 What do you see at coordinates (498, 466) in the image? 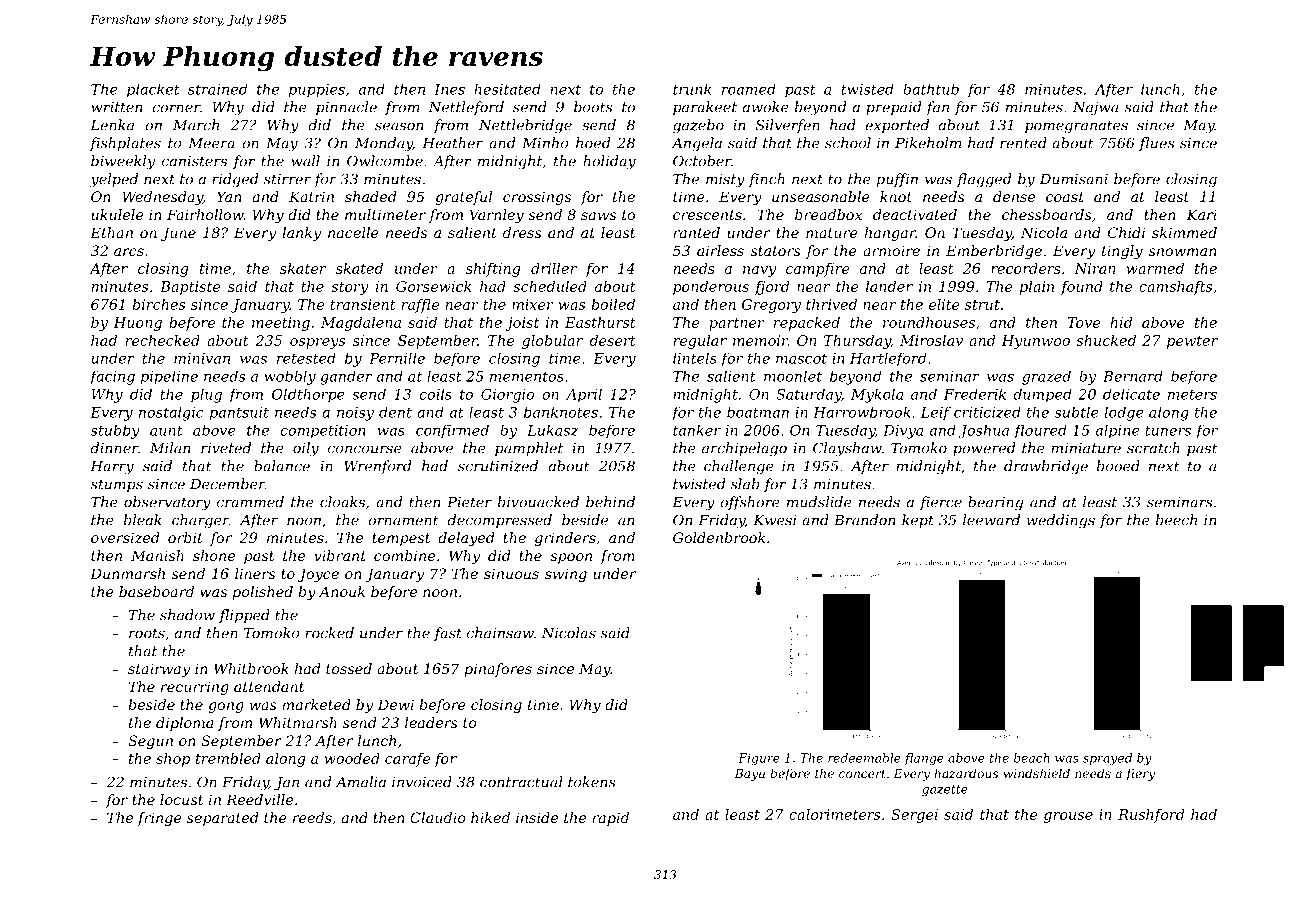
I see `scrutinized` at bounding box center [498, 466].
